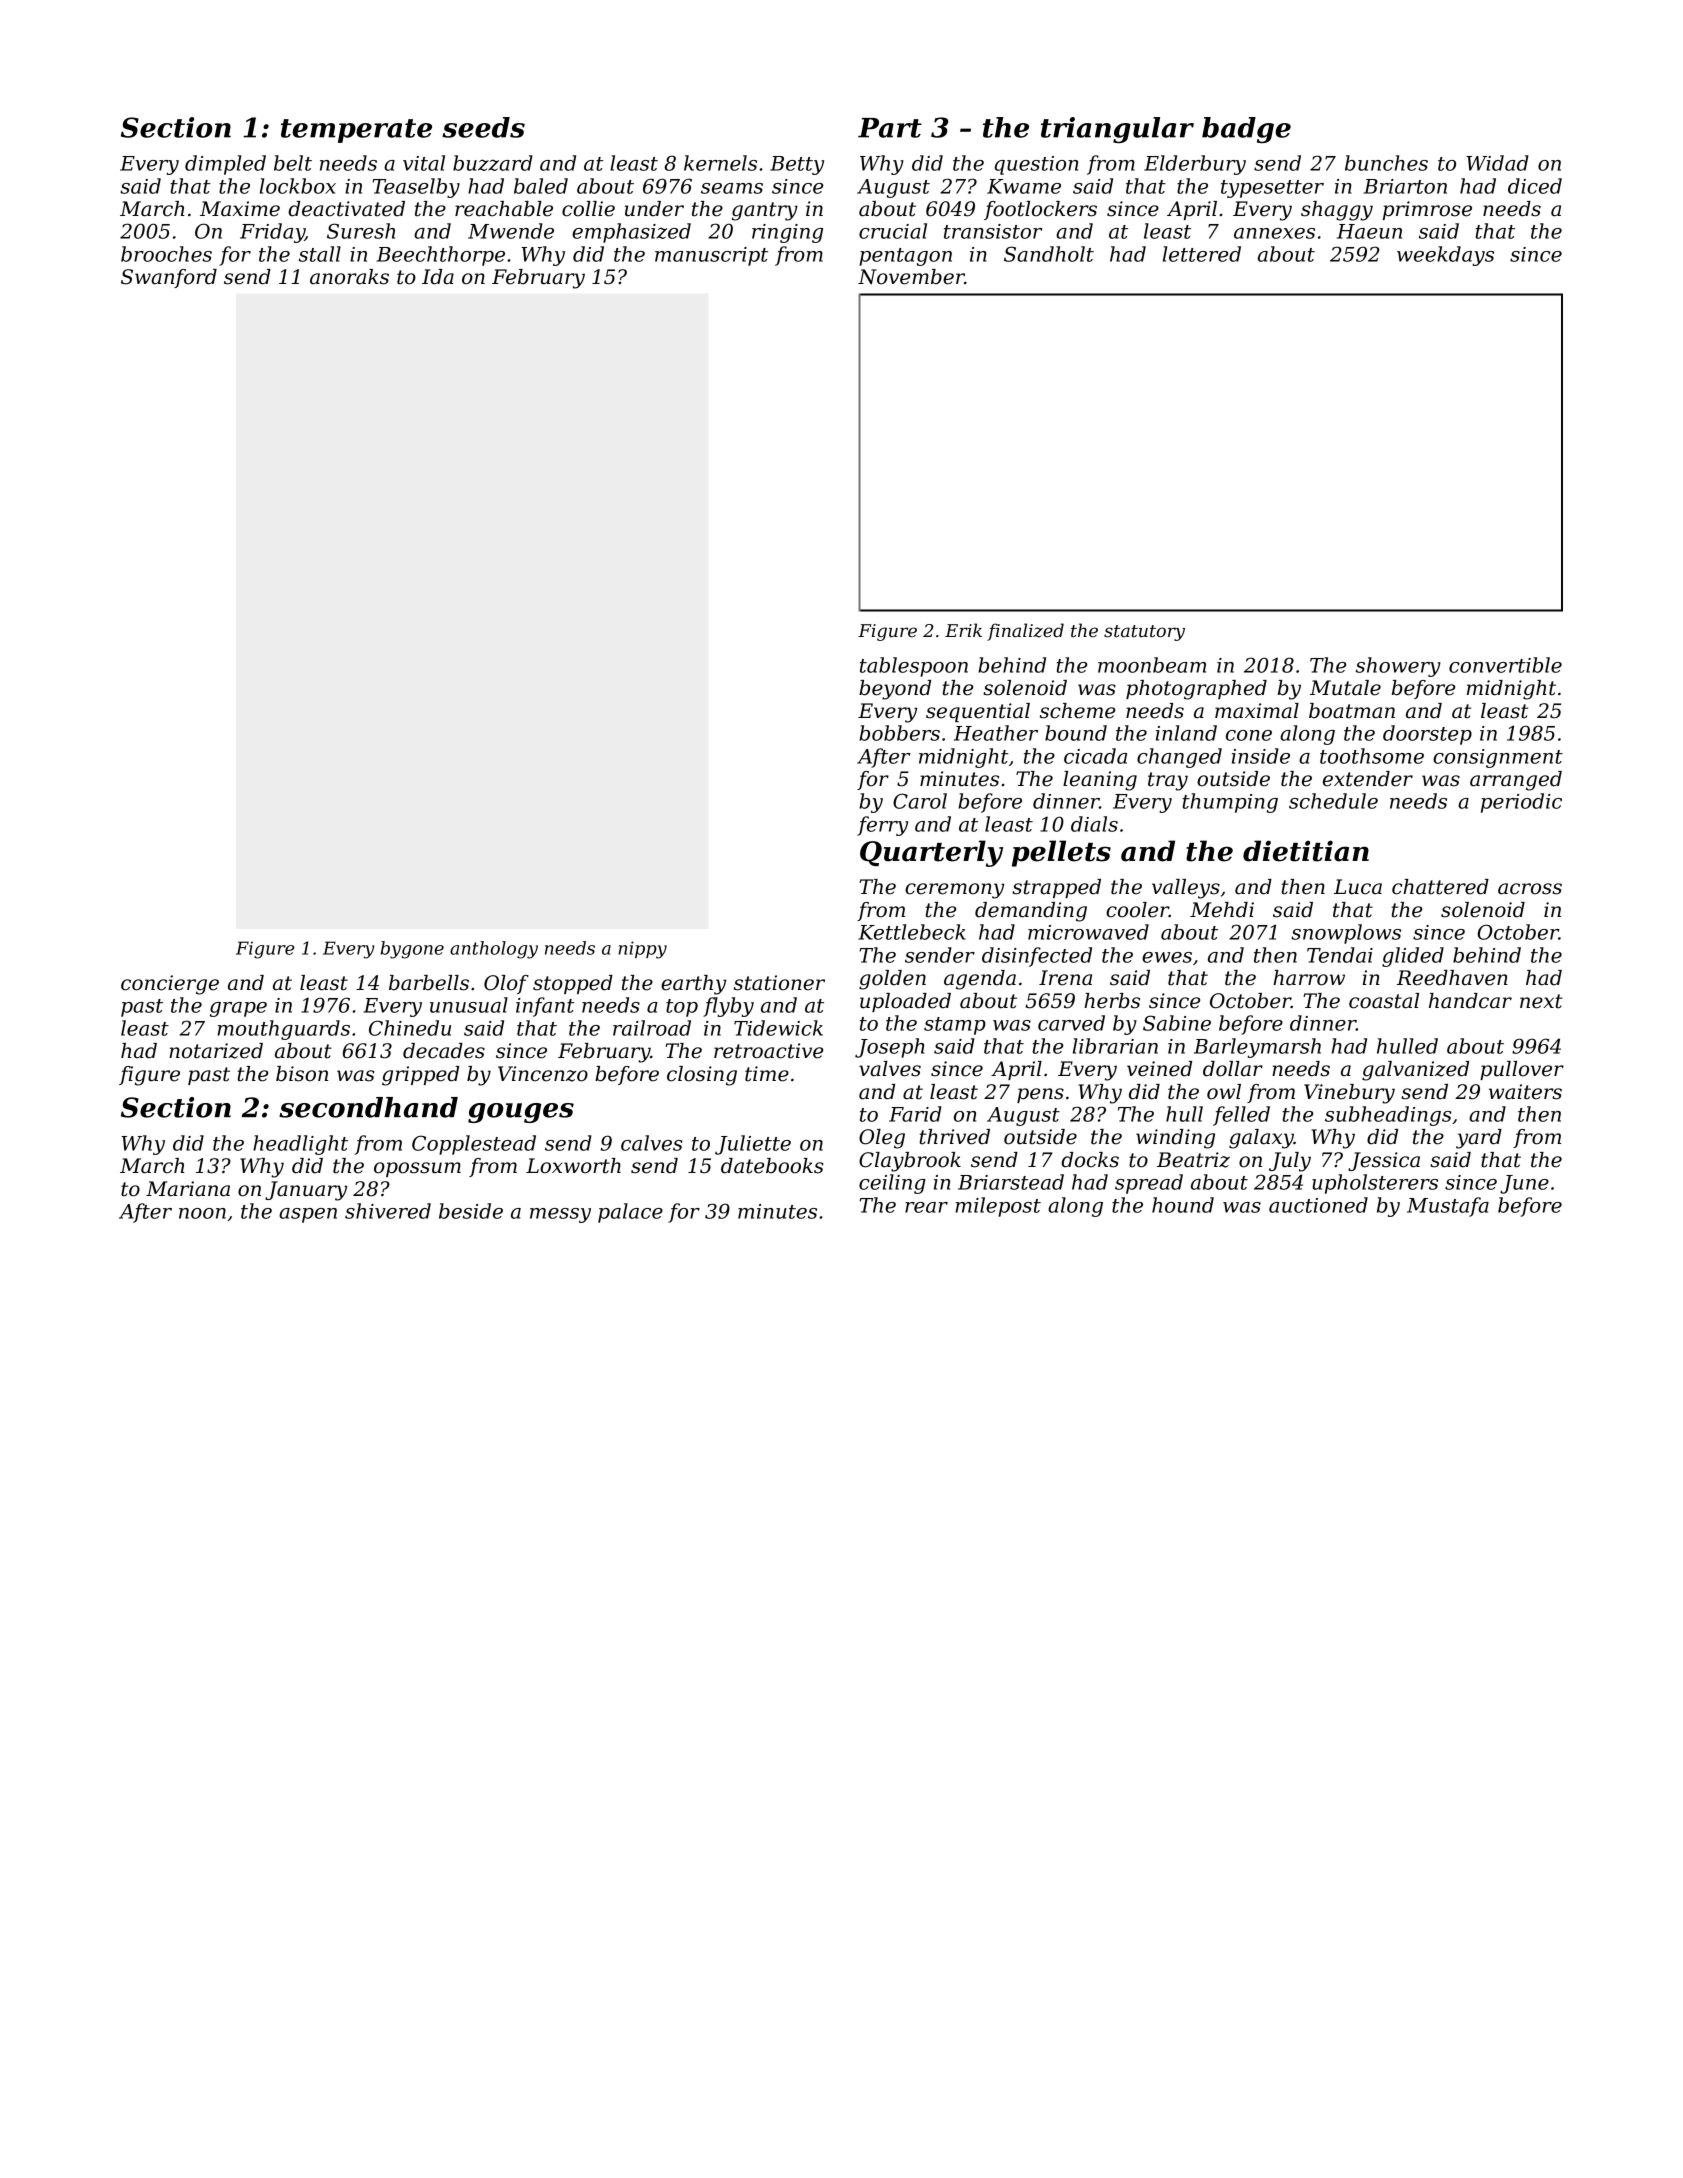  Describe the element at coordinates (1445, 256) in the screenshot. I see `weekdays` at that location.
